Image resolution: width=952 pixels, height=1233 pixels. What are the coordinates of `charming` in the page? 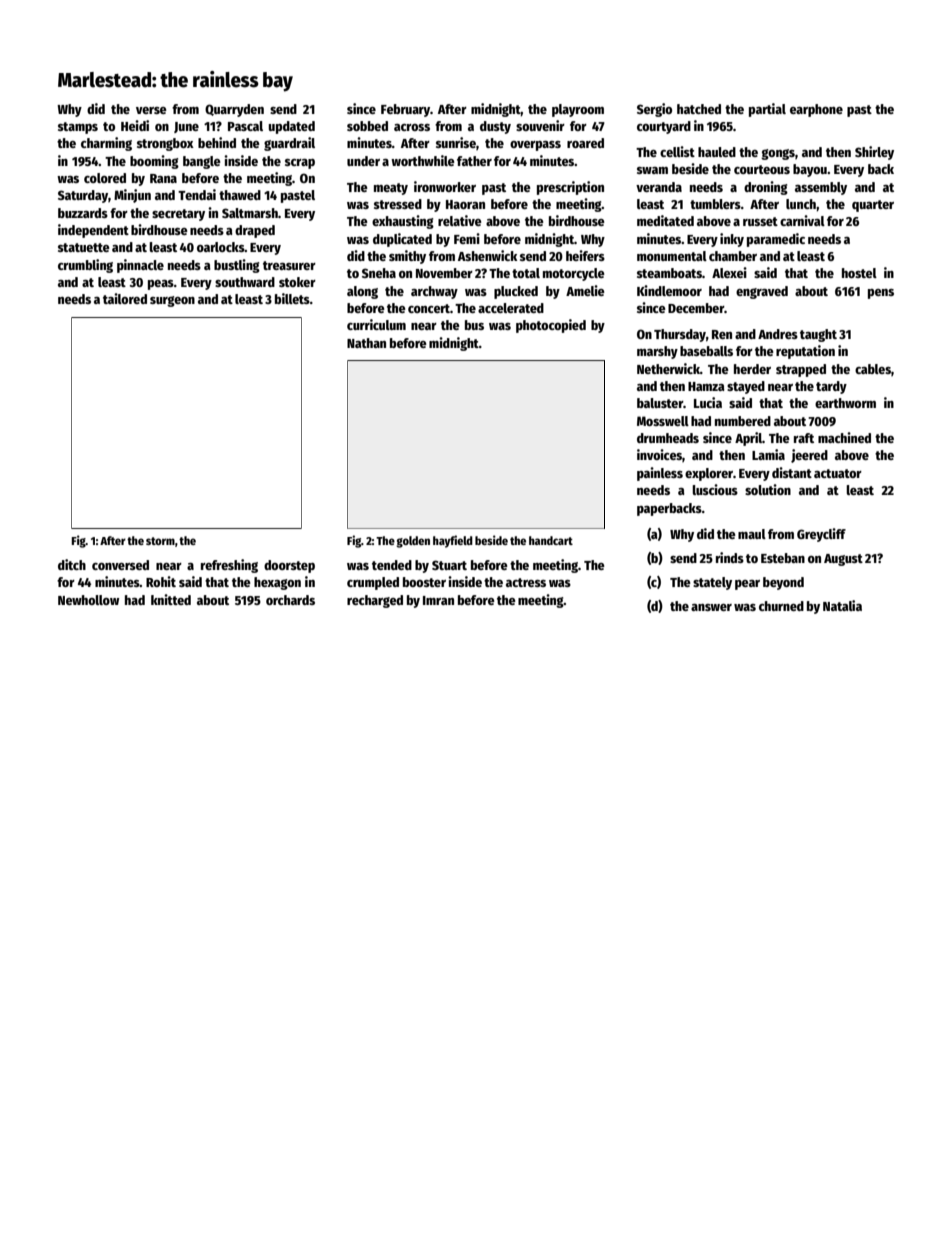 It's located at (106, 144).
